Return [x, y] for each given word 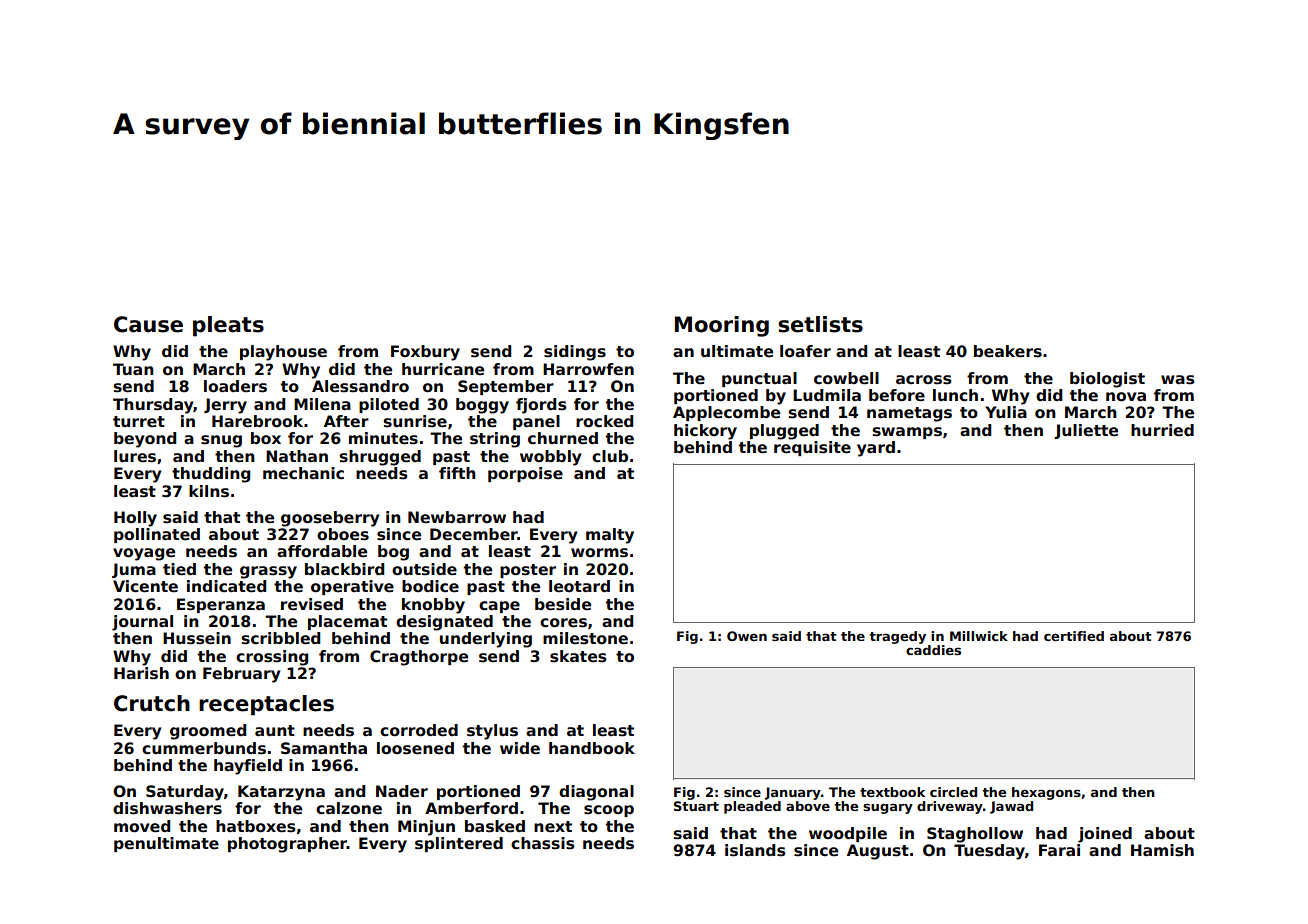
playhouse [283, 353]
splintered [459, 844]
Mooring [722, 326]
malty [610, 536]
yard [876, 449]
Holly [135, 519]
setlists [820, 324]
